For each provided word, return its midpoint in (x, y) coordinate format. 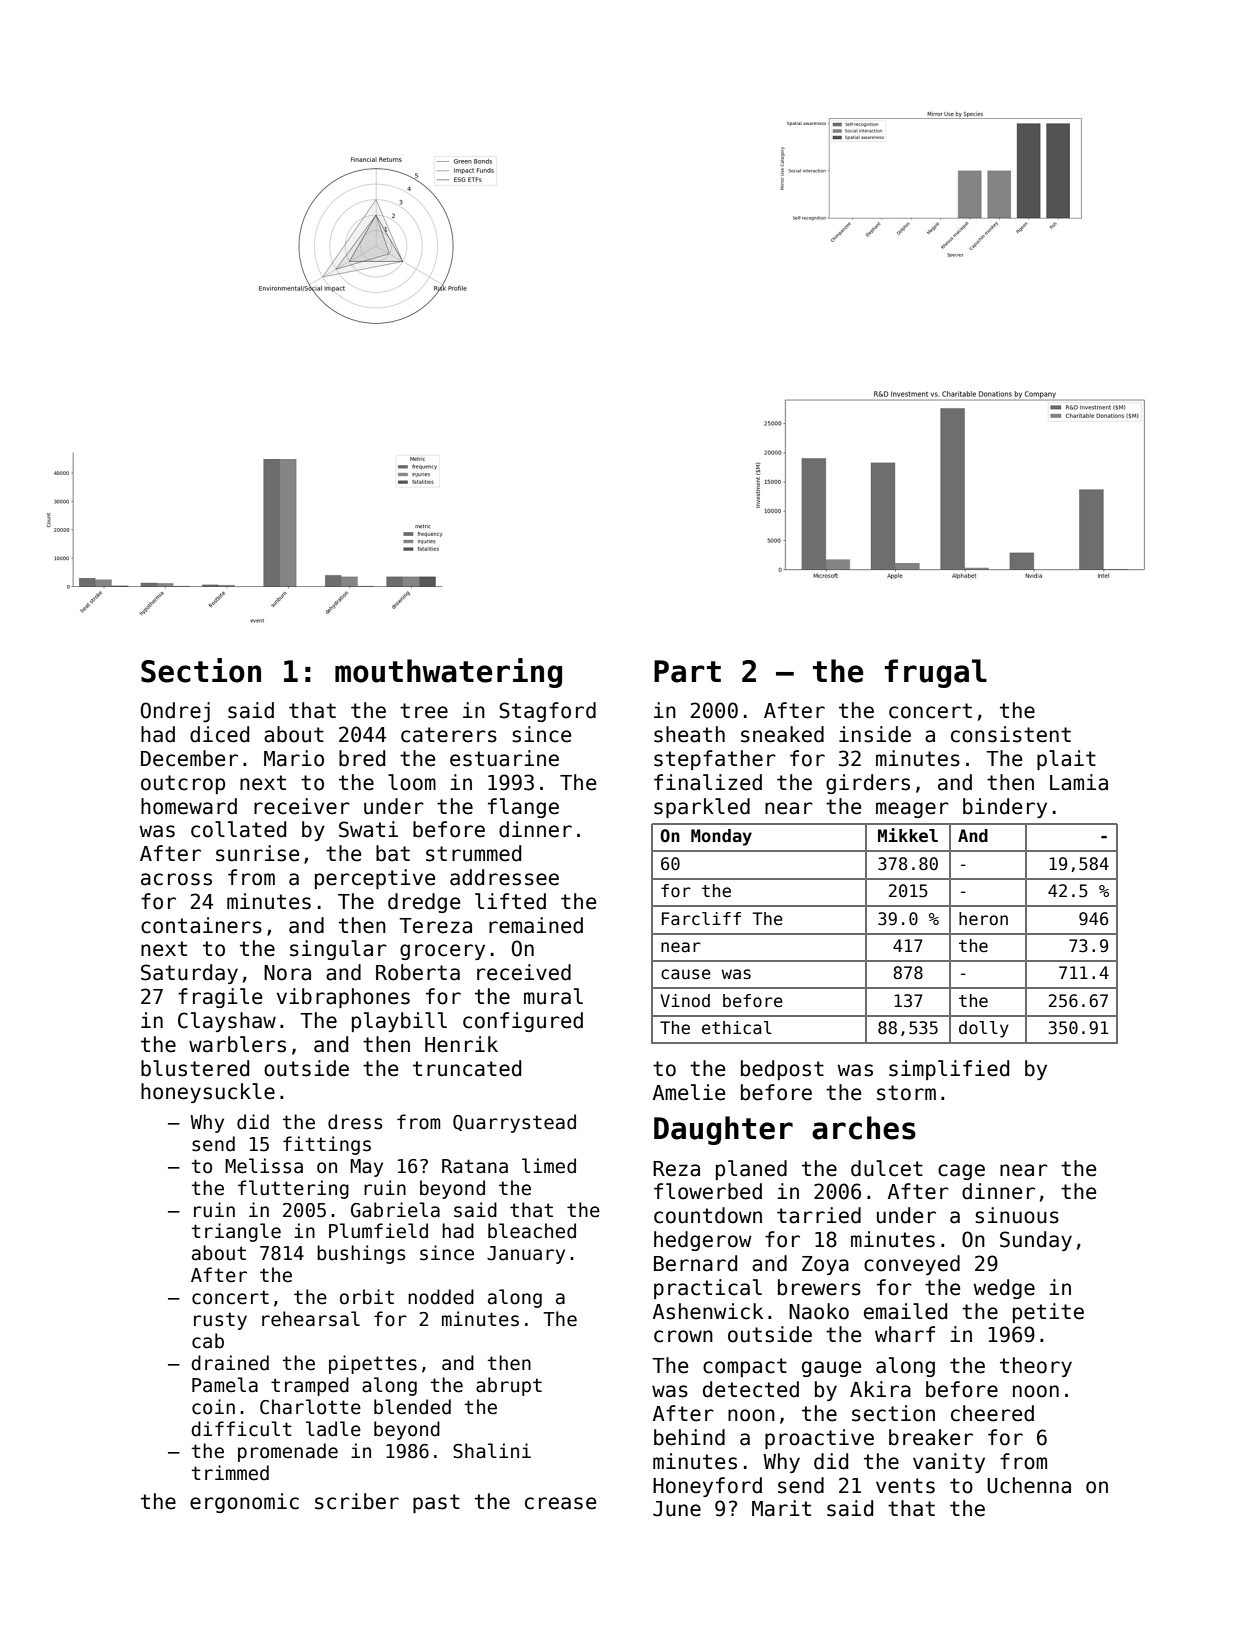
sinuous (1017, 1215)
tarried (819, 1215)
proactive (819, 1439)
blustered (195, 1068)
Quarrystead (514, 1123)
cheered (992, 1413)
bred (362, 758)
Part (687, 671)
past (436, 1503)
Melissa (264, 1166)
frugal (935, 673)
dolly (984, 1029)
